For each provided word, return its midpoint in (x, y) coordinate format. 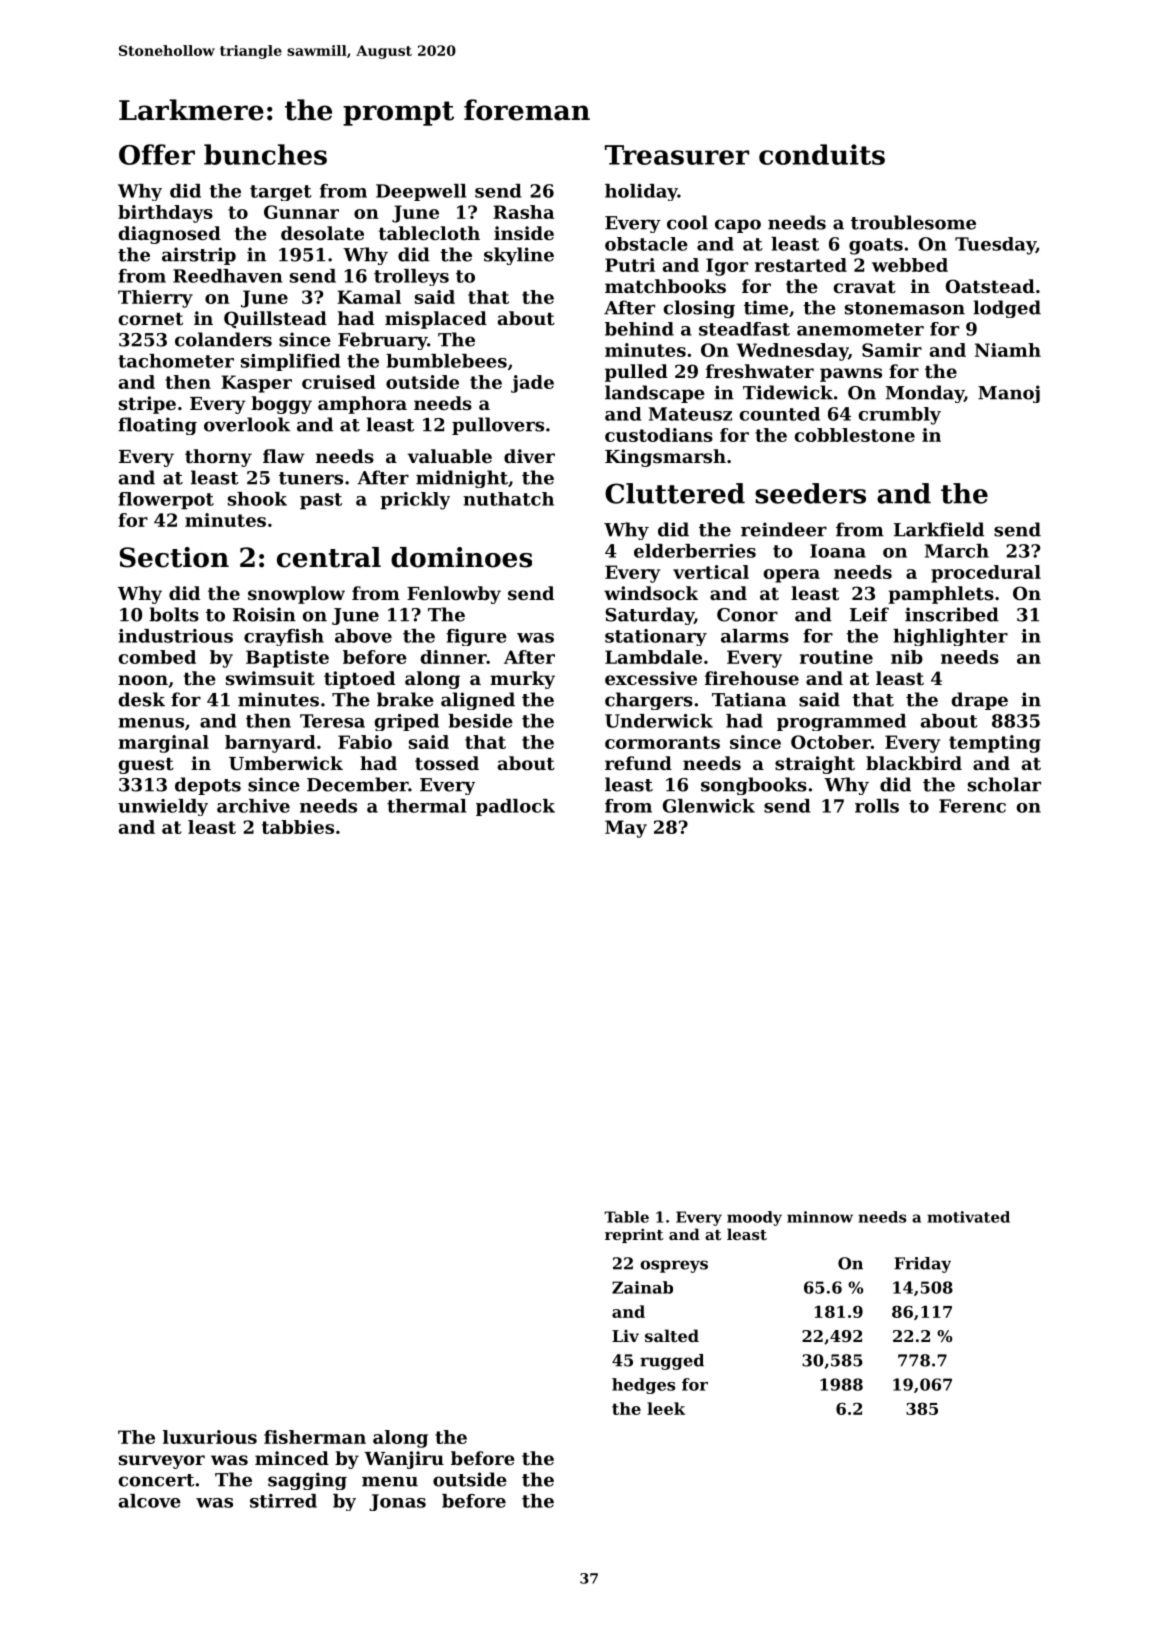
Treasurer (677, 155)
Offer (157, 154)
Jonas (397, 1502)
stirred (283, 1501)
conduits (822, 154)
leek (666, 1408)
